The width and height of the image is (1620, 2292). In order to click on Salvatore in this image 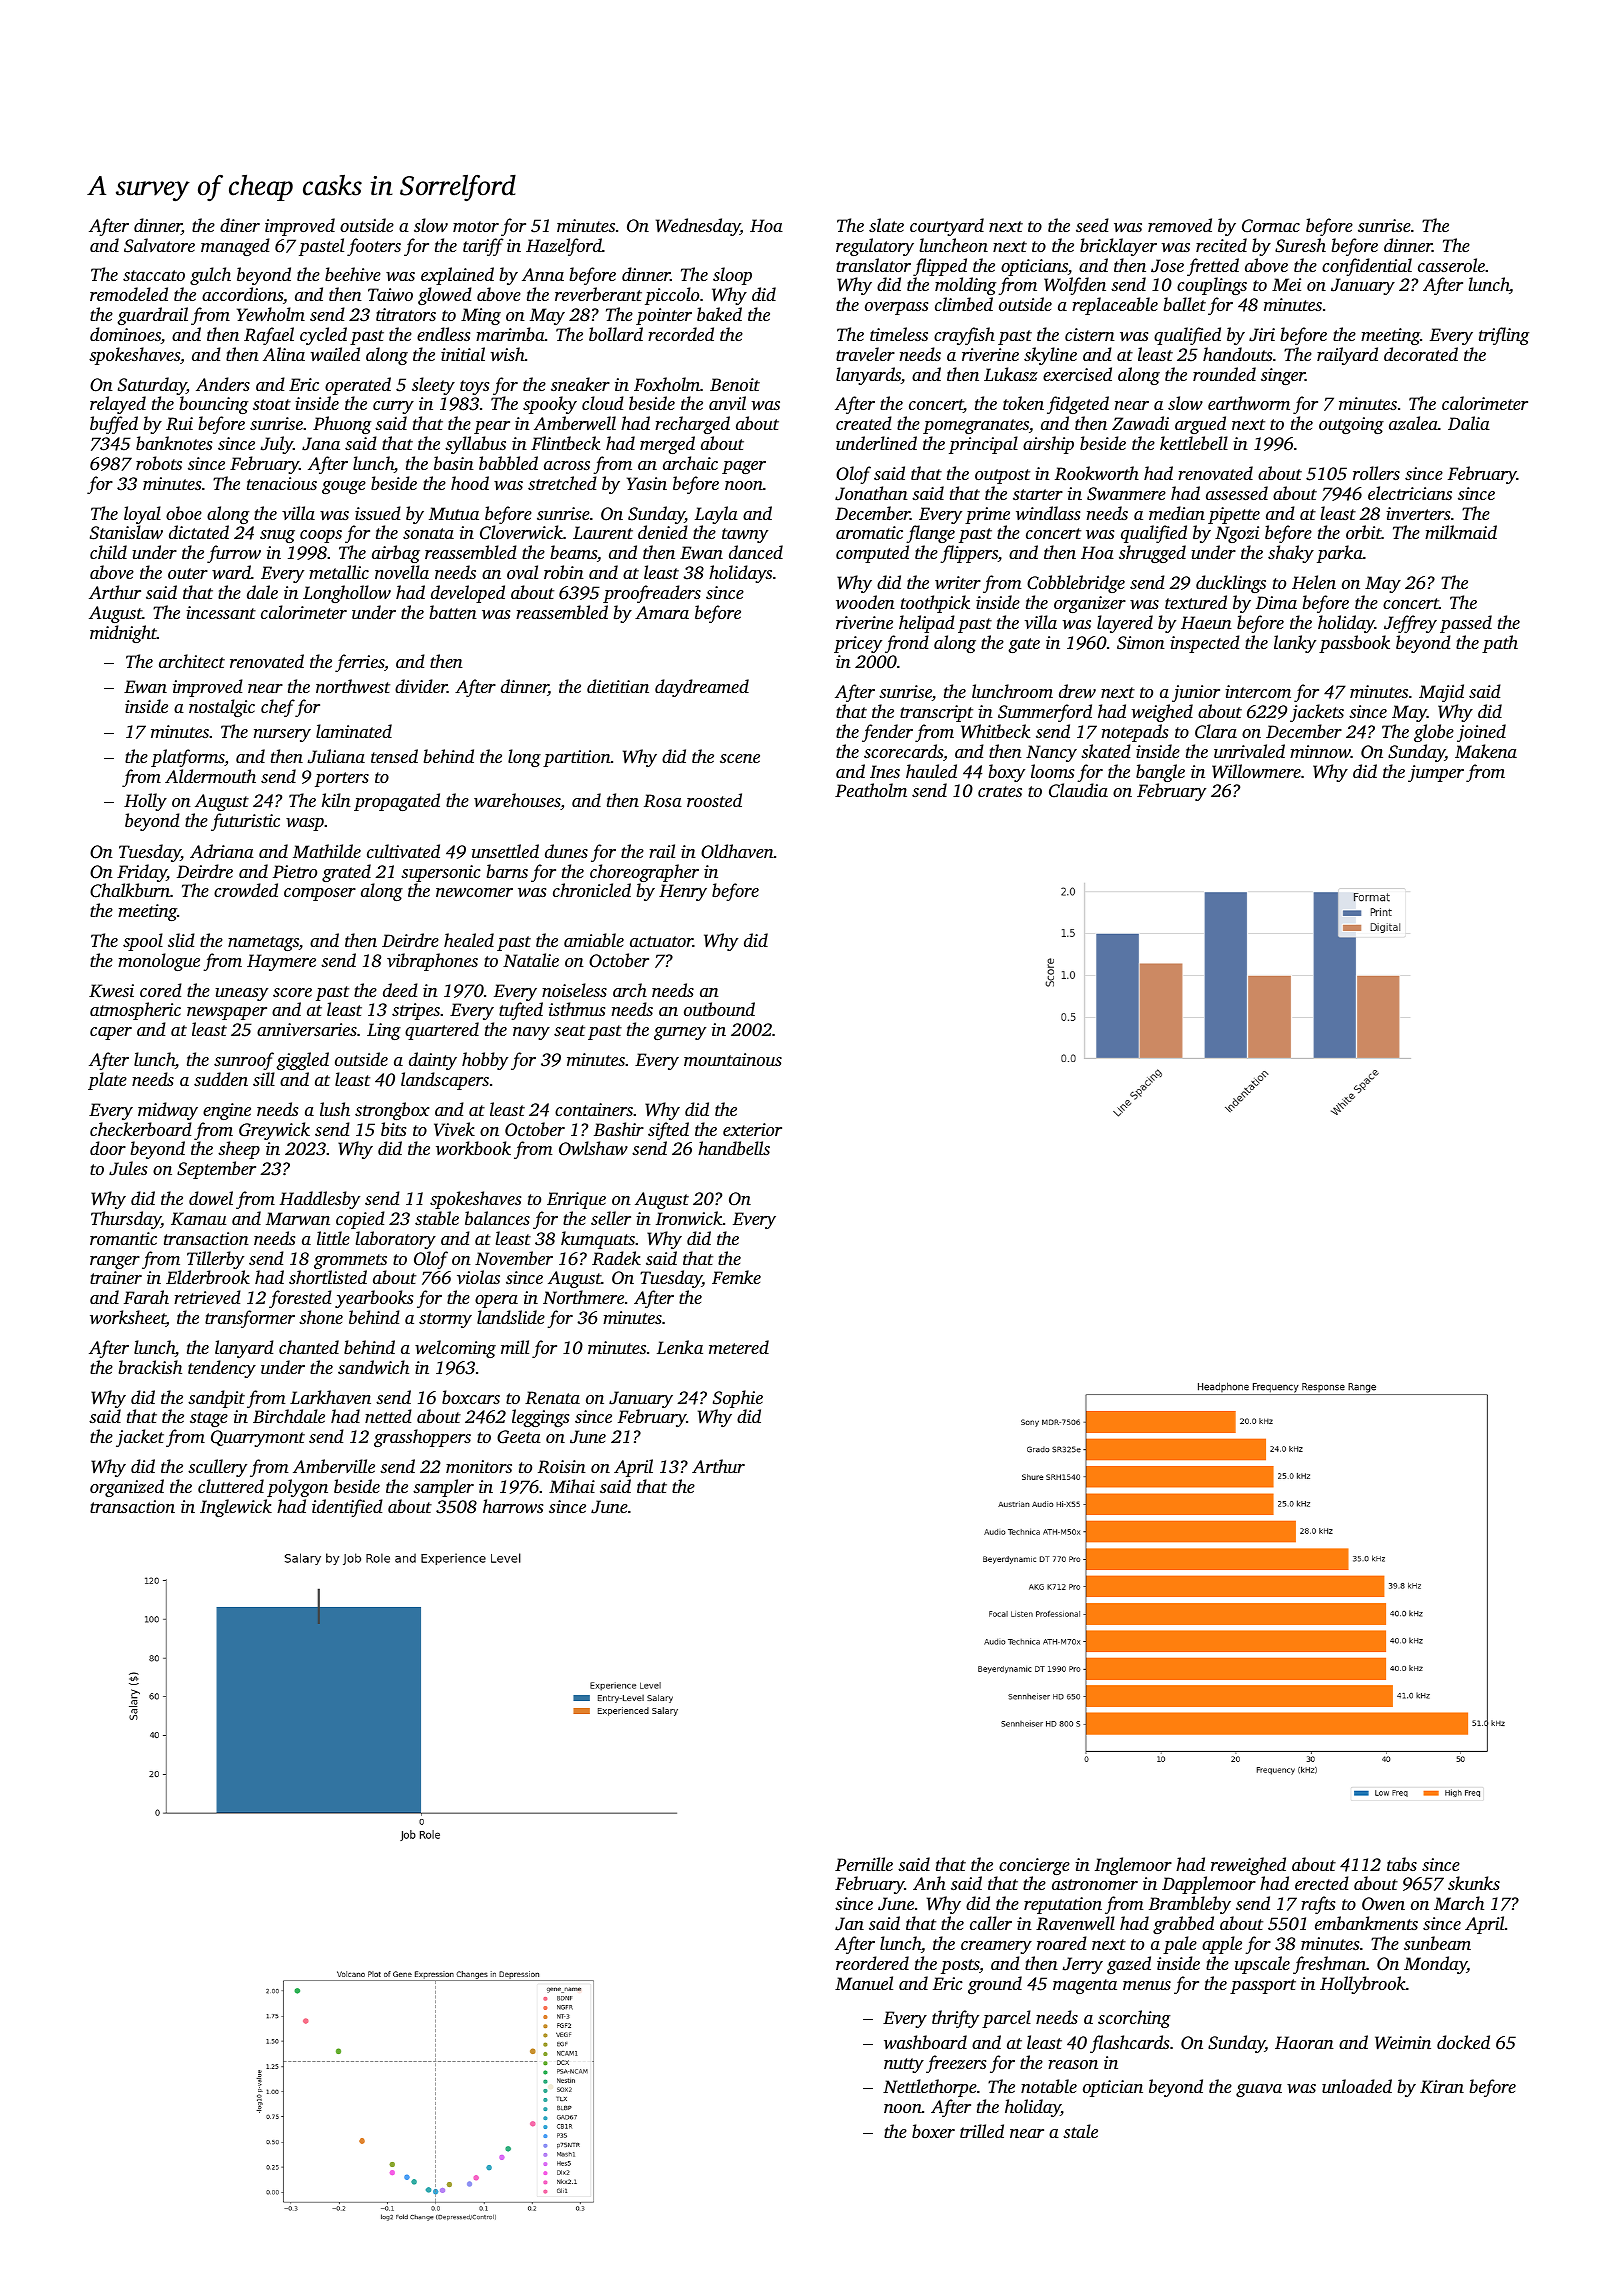, I will do `click(159, 245)`.
